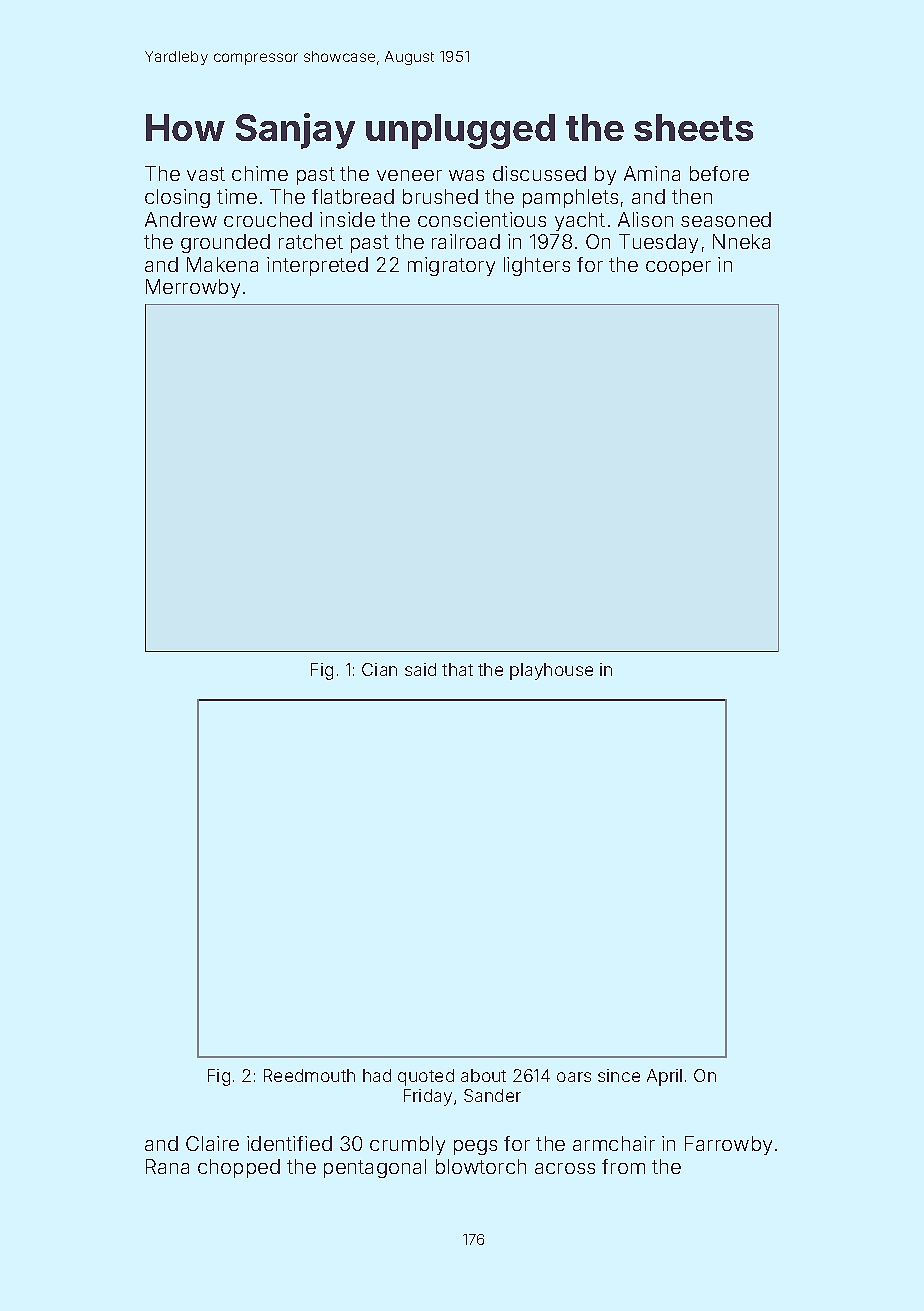 Image resolution: width=924 pixels, height=1311 pixels. What do you see at coordinates (678, 268) in the screenshot?
I see `cooper` at bounding box center [678, 268].
